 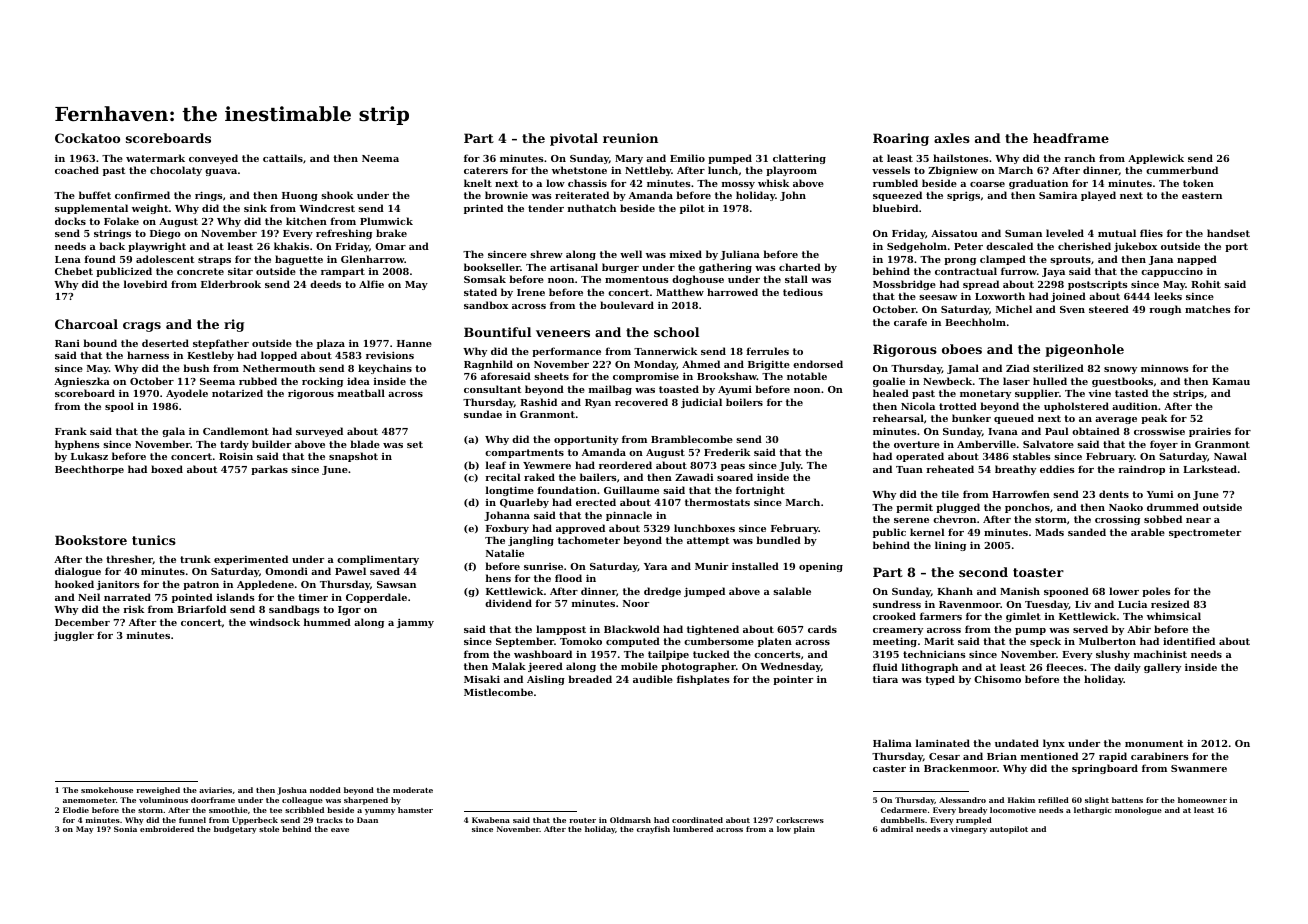 I want to click on endorsed, so click(x=818, y=364).
